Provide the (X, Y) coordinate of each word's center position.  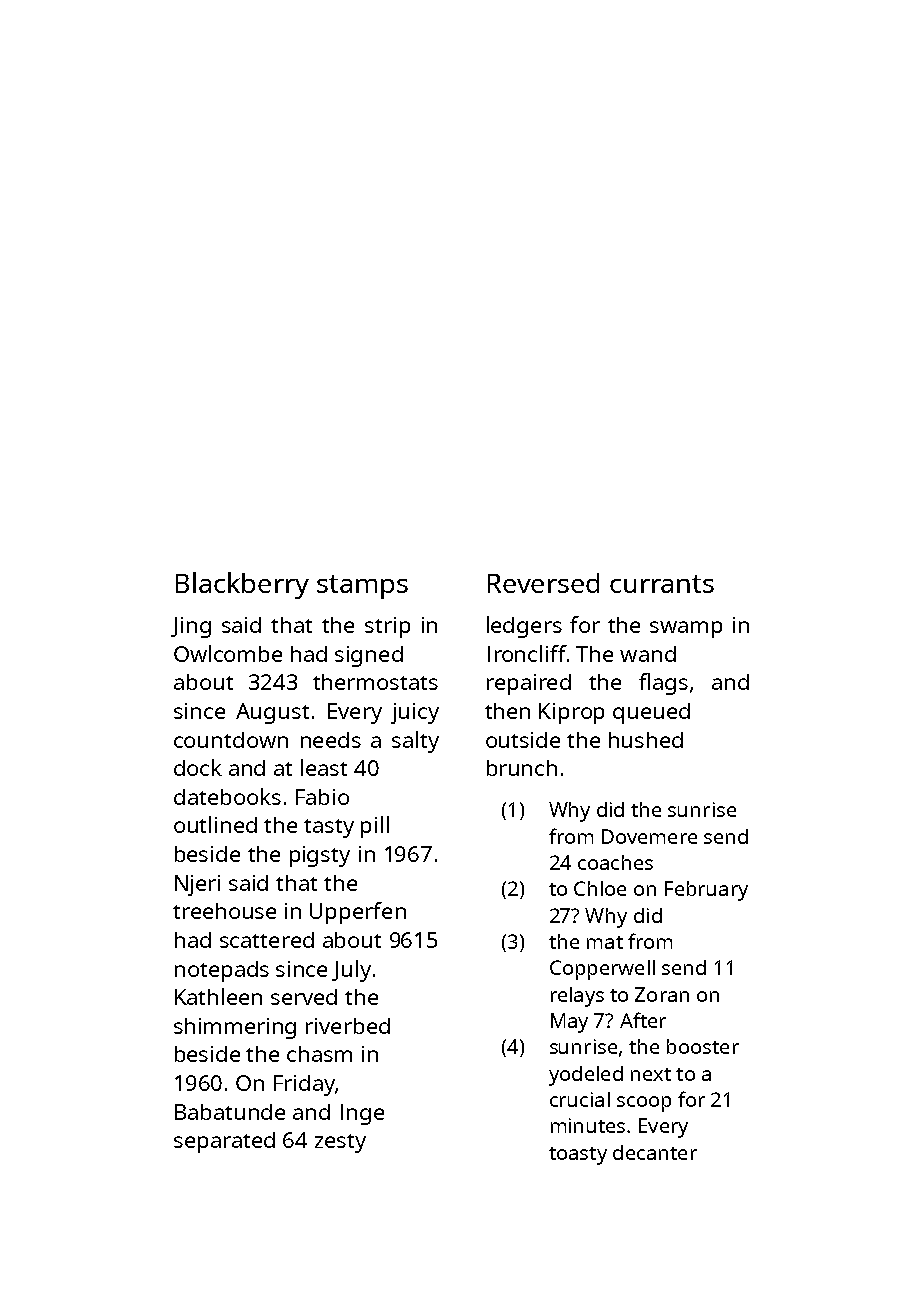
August (272, 713)
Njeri (197, 885)
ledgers (524, 627)
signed (369, 656)
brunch (522, 768)
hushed (646, 740)
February (706, 891)
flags (663, 684)
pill (375, 827)
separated (224, 1142)
